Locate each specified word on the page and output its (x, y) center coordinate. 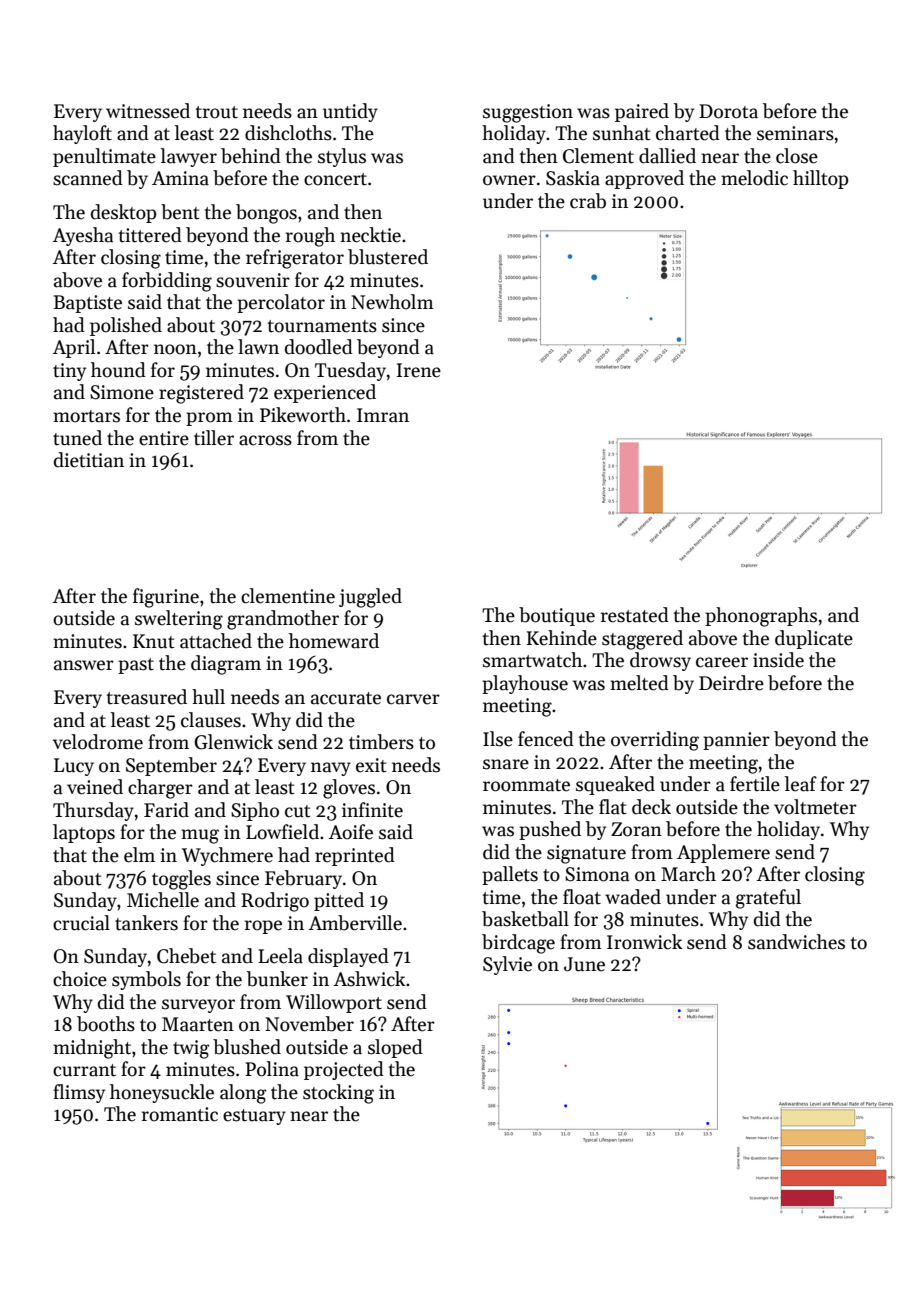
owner (509, 180)
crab (588, 201)
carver (413, 699)
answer (84, 665)
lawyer (189, 157)
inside (778, 660)
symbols (146, 980)
